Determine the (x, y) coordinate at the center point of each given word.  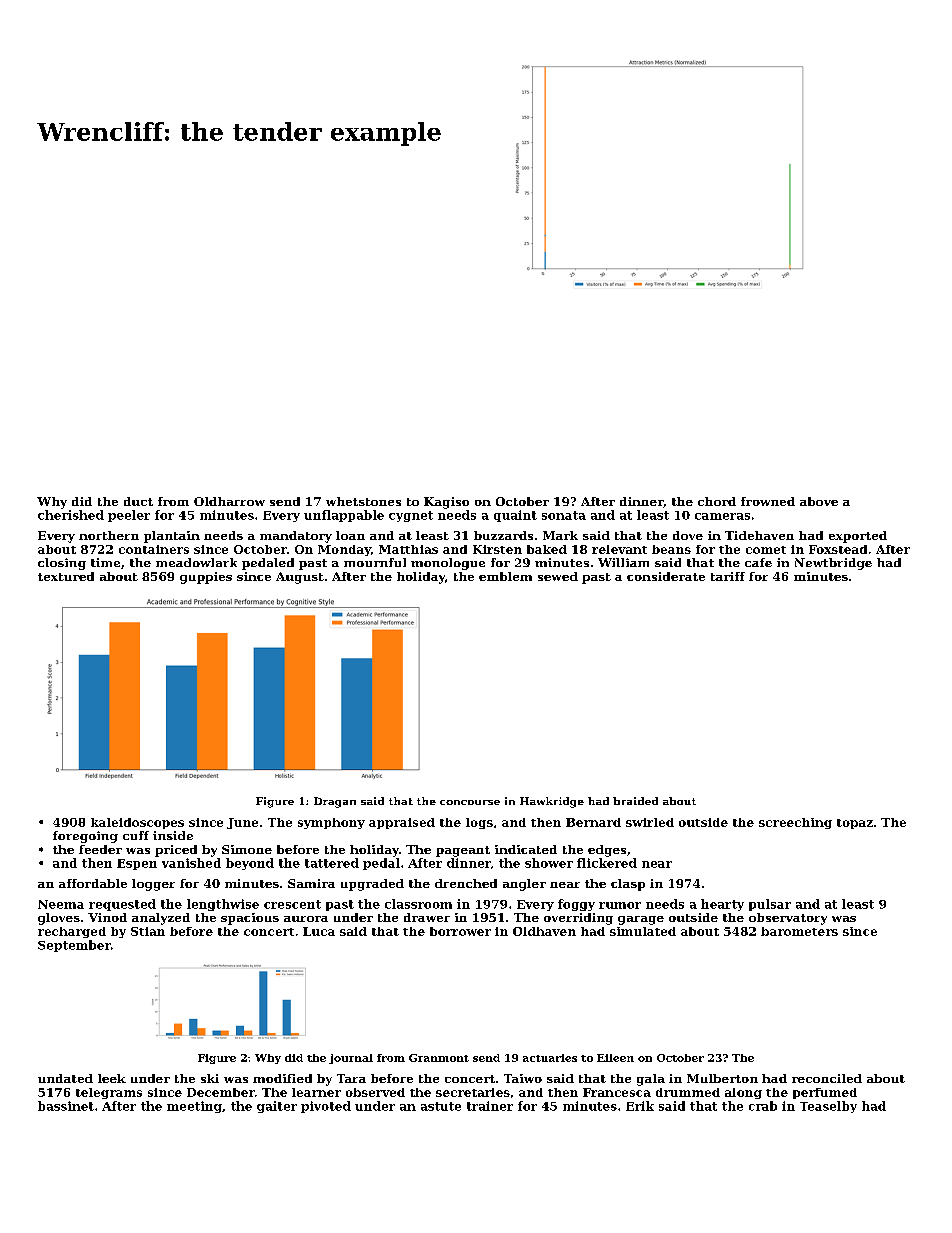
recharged (72, 932)
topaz (855, 824)
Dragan (335, 802)
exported (858, 537)
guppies (206, 578)
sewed (558, 576)
